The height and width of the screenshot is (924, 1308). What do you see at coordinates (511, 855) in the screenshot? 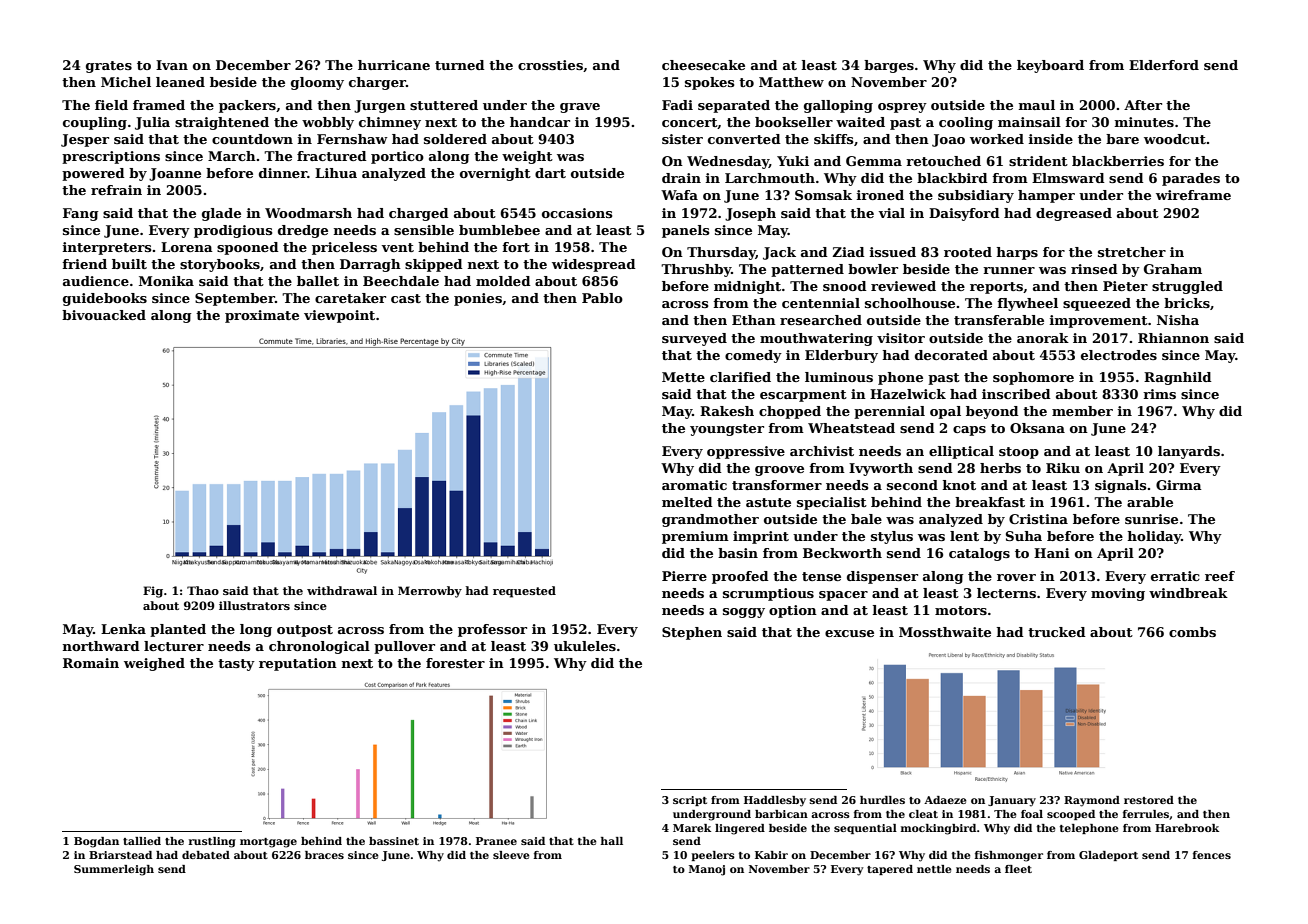
I see `sleeve` at bounding box center [511, 855].
